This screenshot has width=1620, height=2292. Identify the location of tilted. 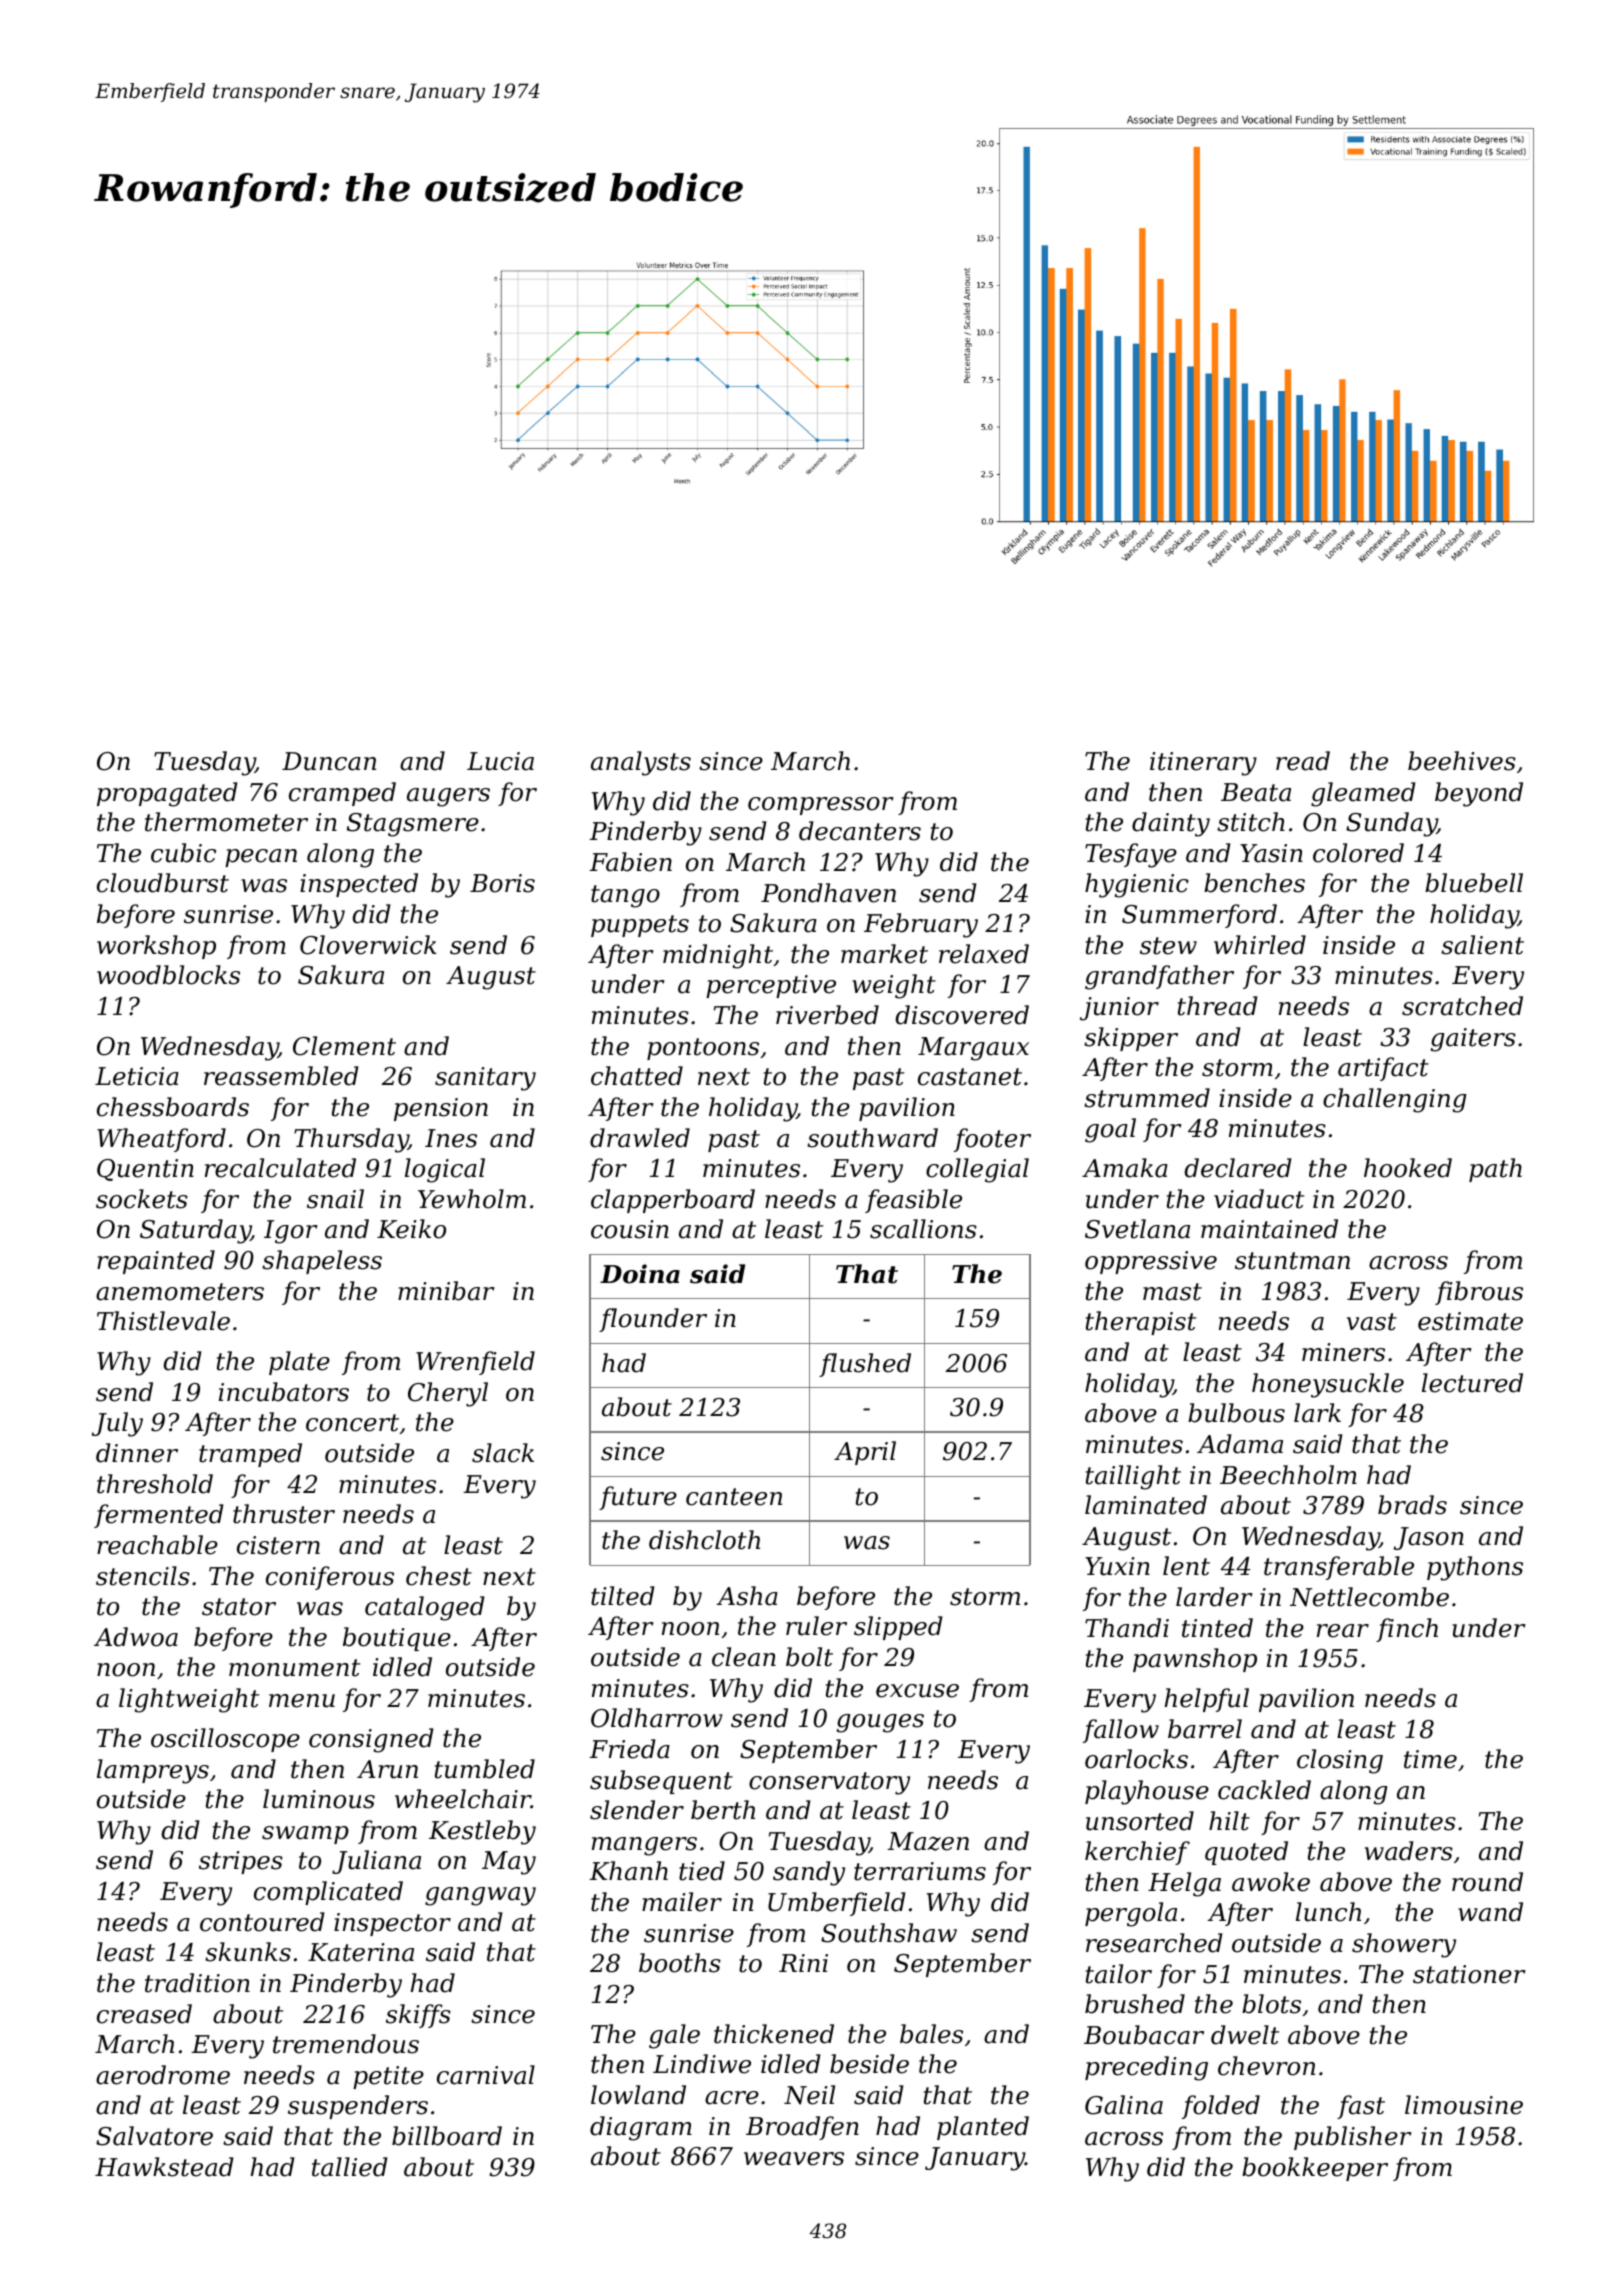
(622, 1596).
